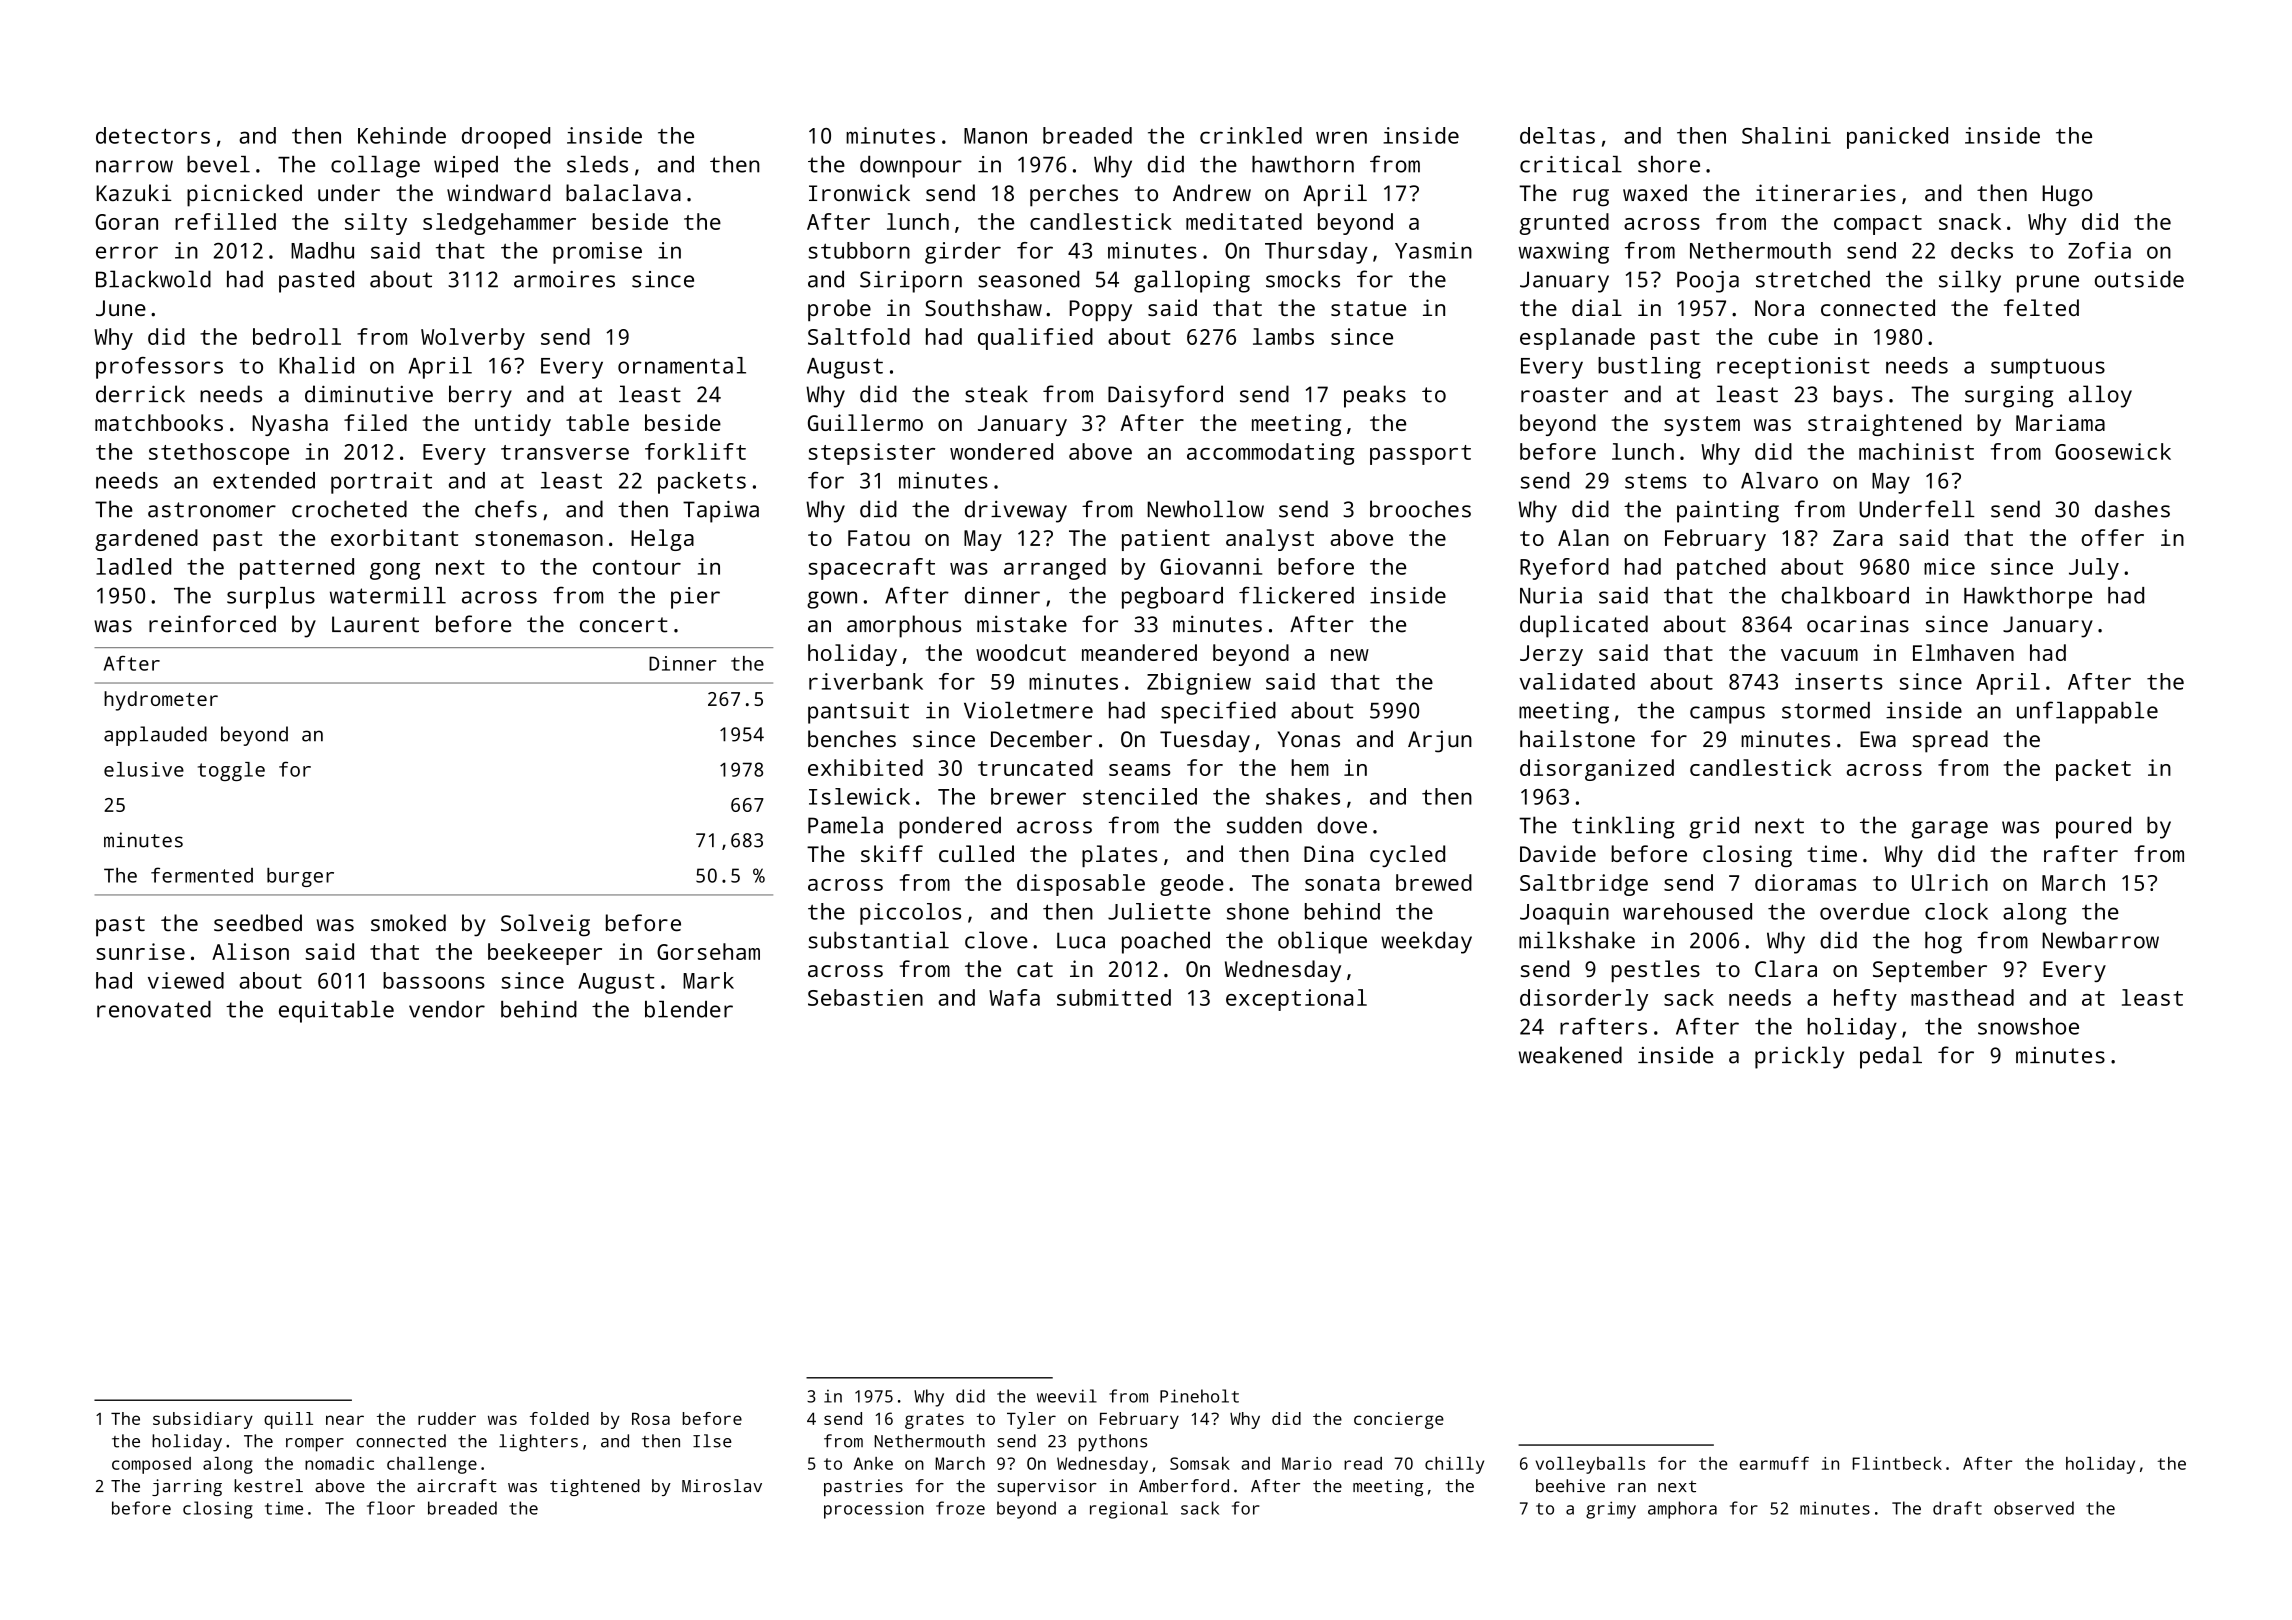 The width and height of the screenshot is (2292, 1620). Describe the element at coordinates (153, 135) in the screenshot. I see `detectors` at that location.
